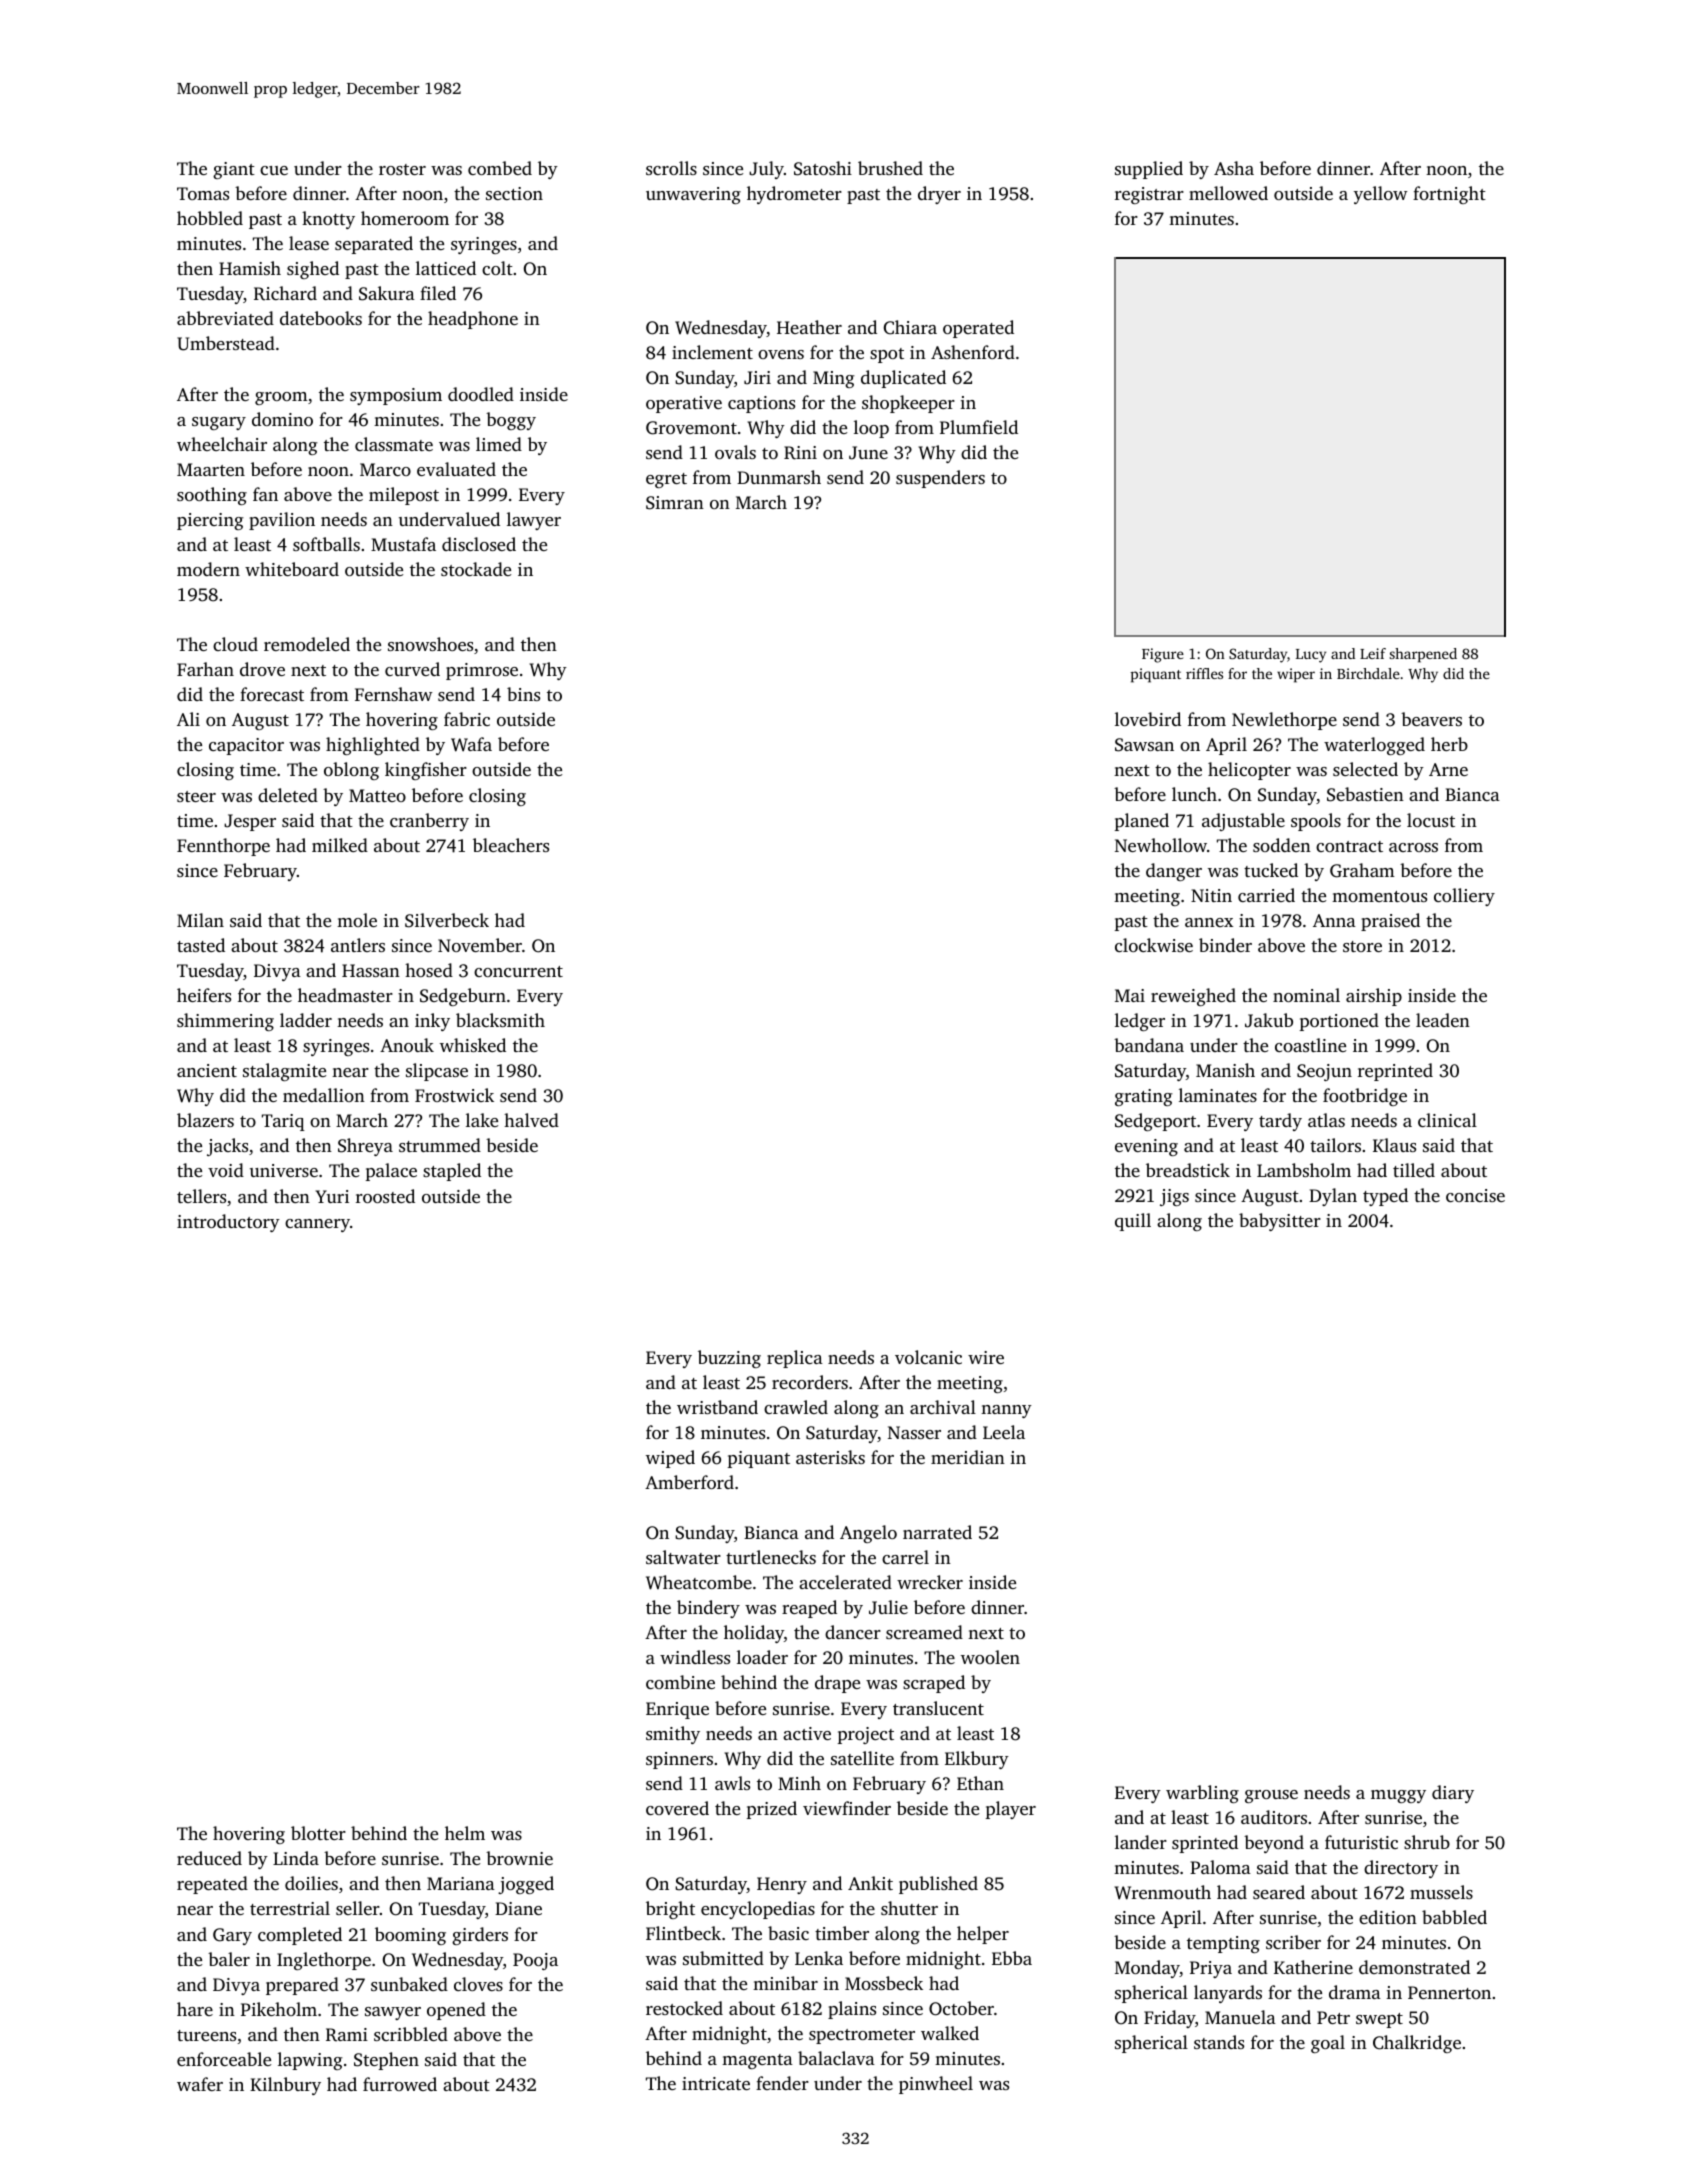 This document has width=1683, height=2178. I want to click on Plumfield, so click(979, 427).
